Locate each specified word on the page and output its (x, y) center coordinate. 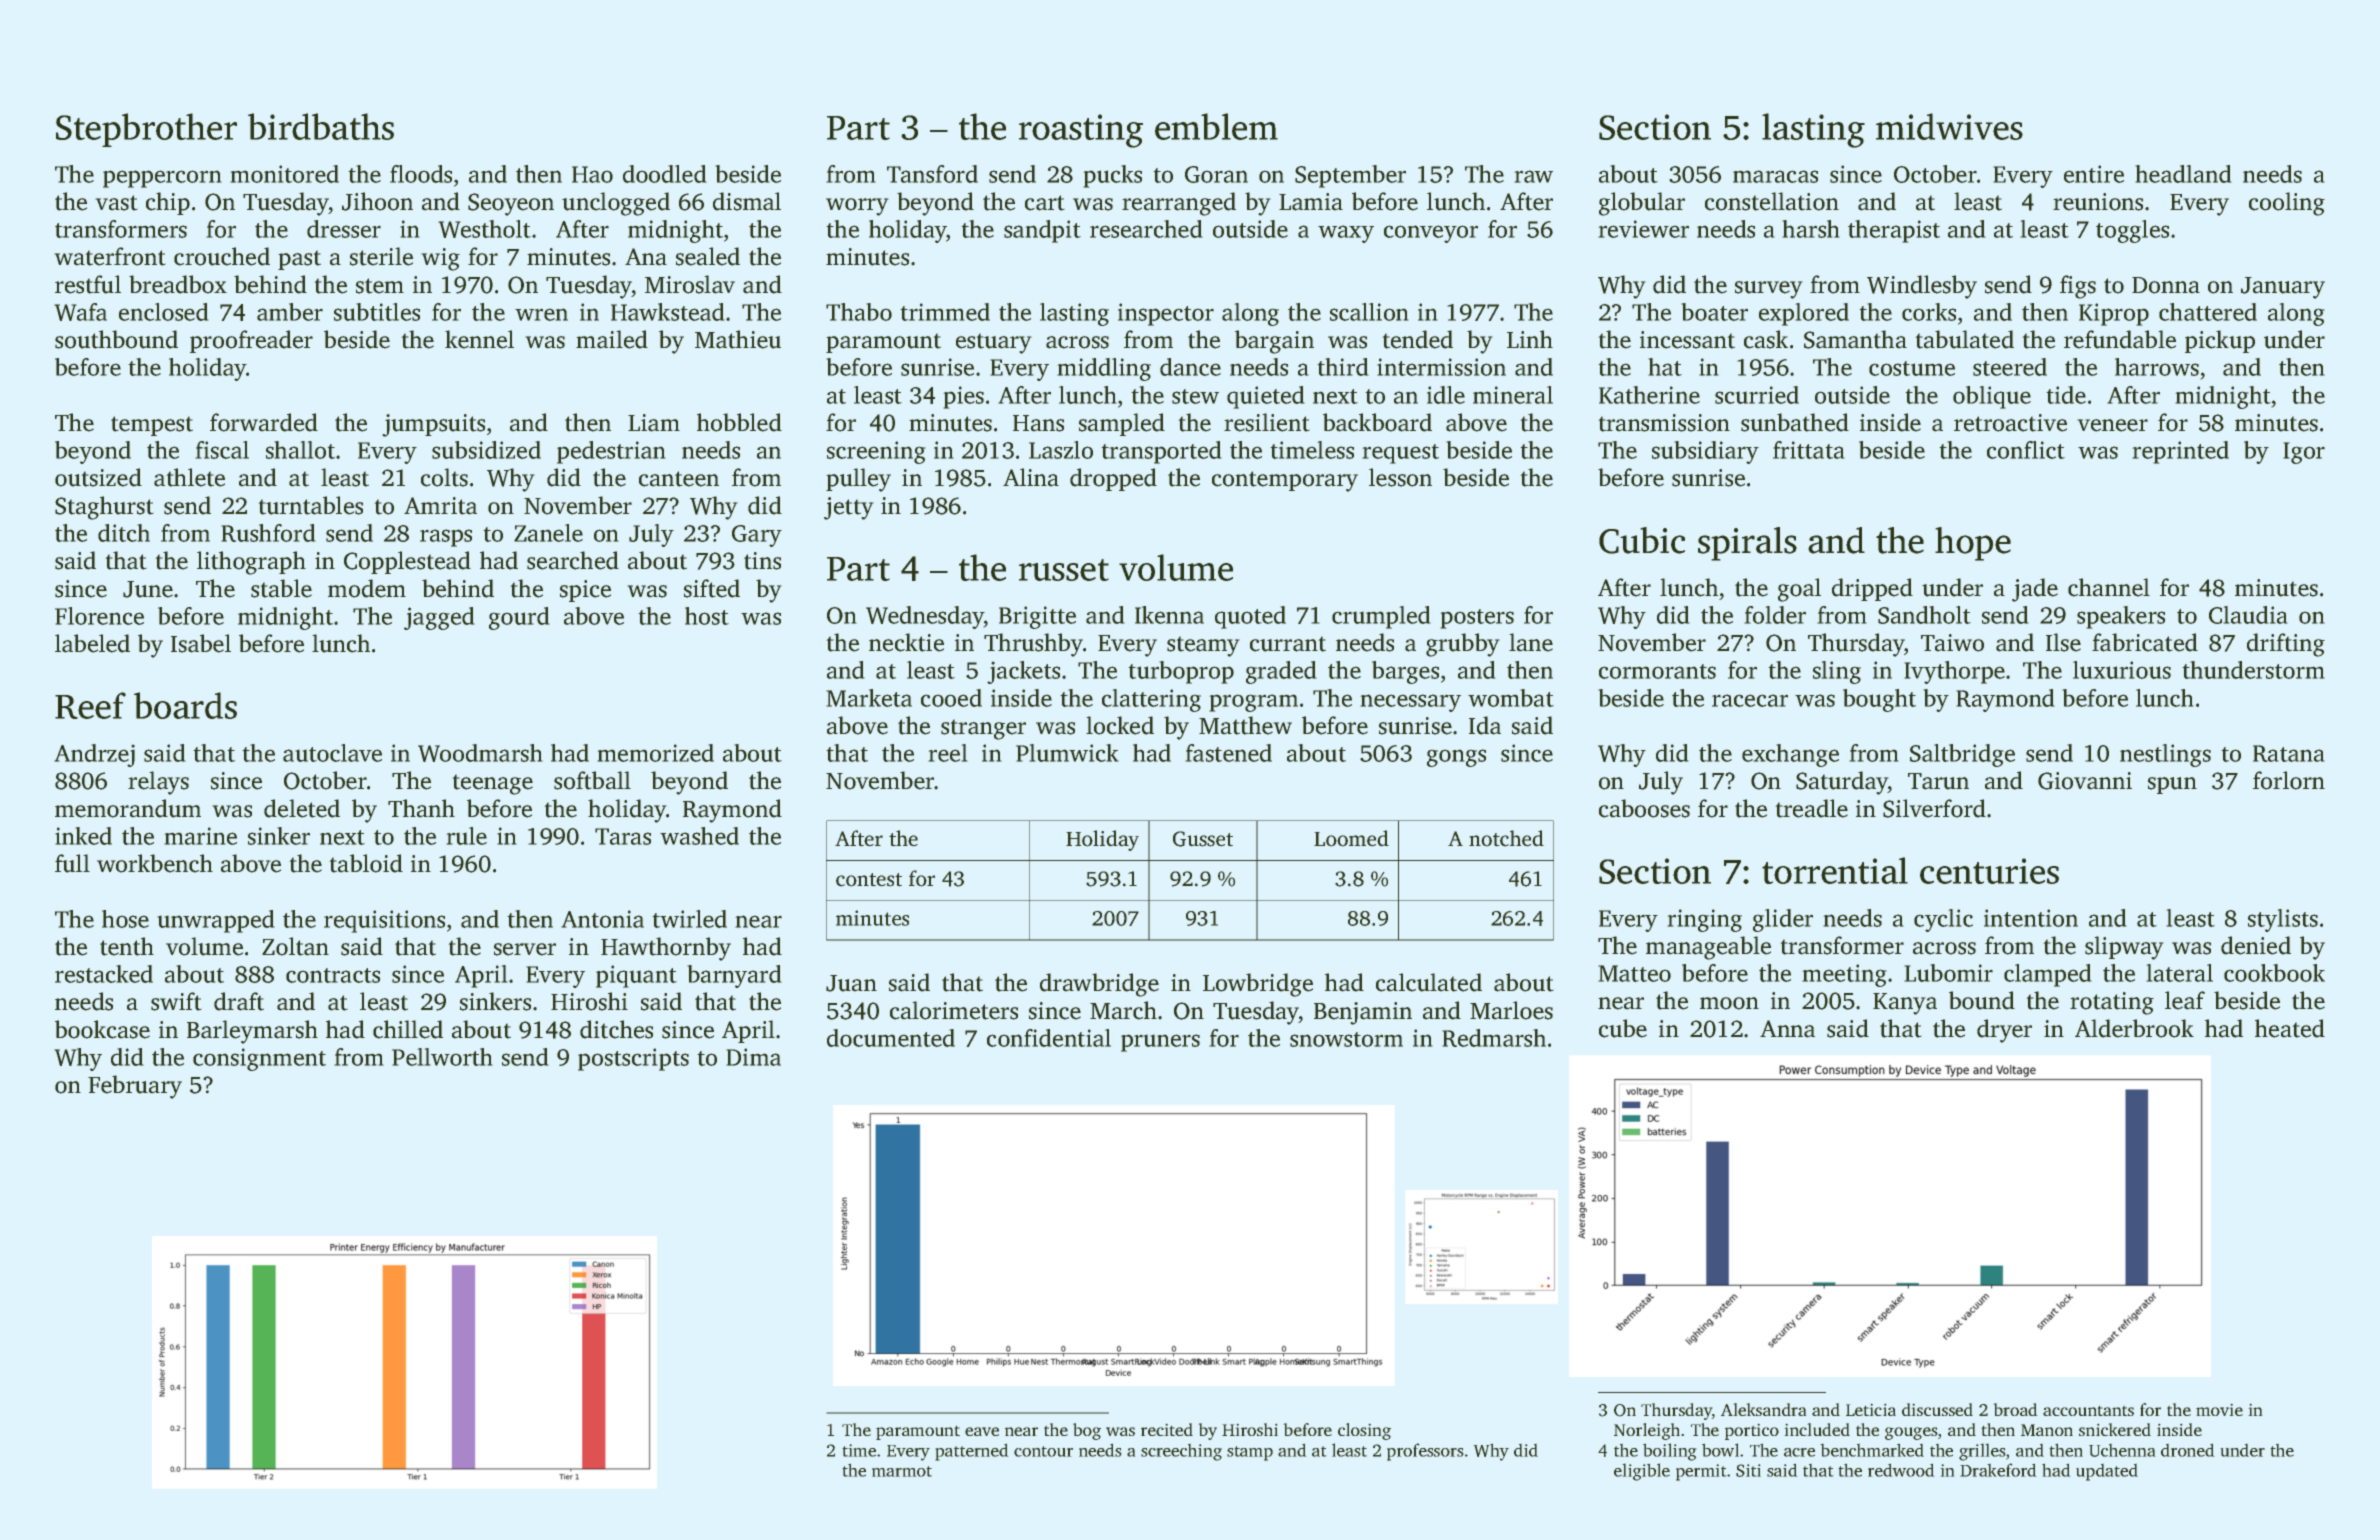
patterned (972, 1452)
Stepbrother (146, 130)
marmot (902, 1471)
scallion (1369, 312)
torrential (1835, 870)
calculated (1429, 982)
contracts (333, 975)
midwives (1949, 126)
